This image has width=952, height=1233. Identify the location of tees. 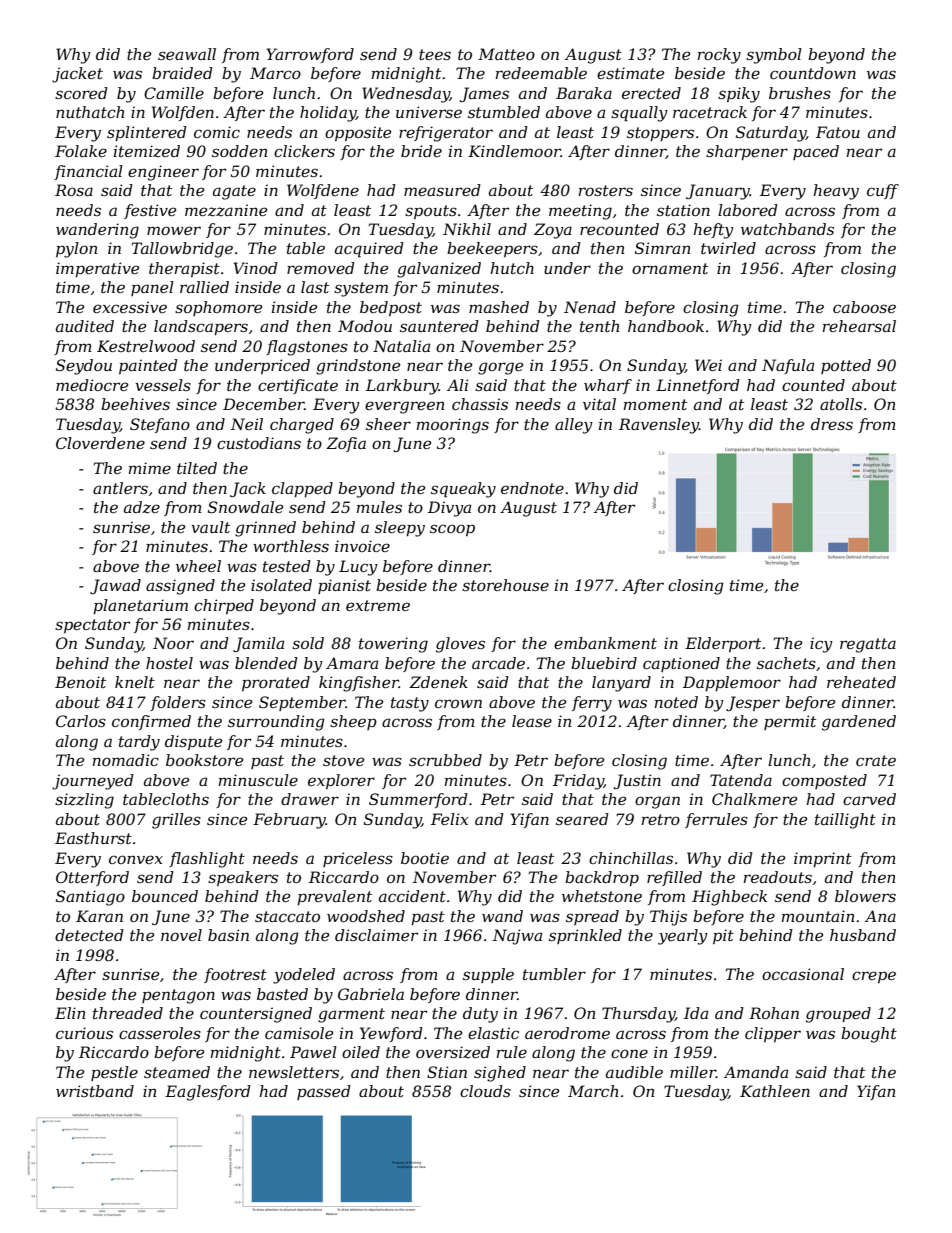
(435, 54).
